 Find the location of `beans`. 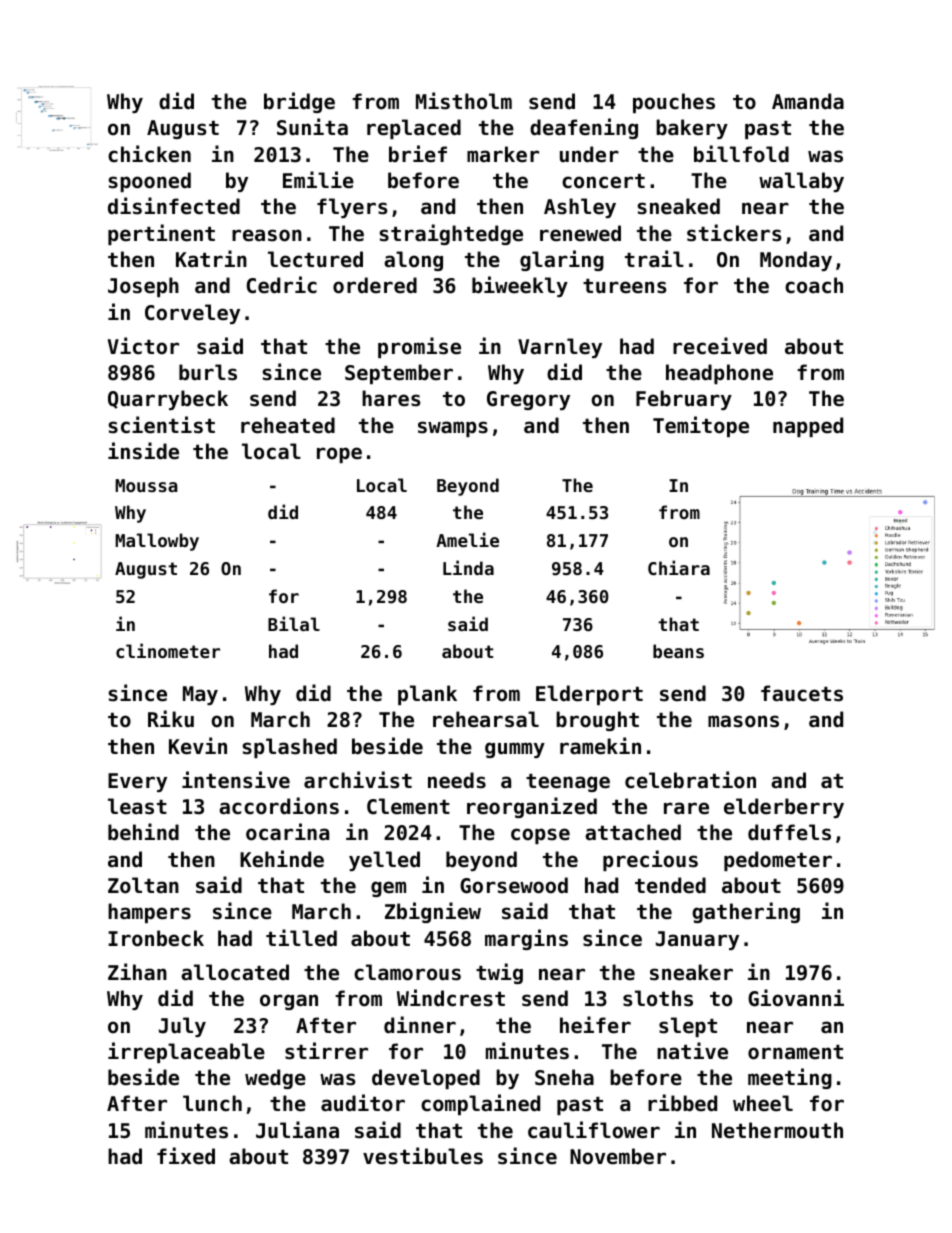

beans is located at coordinates (678, 651).
